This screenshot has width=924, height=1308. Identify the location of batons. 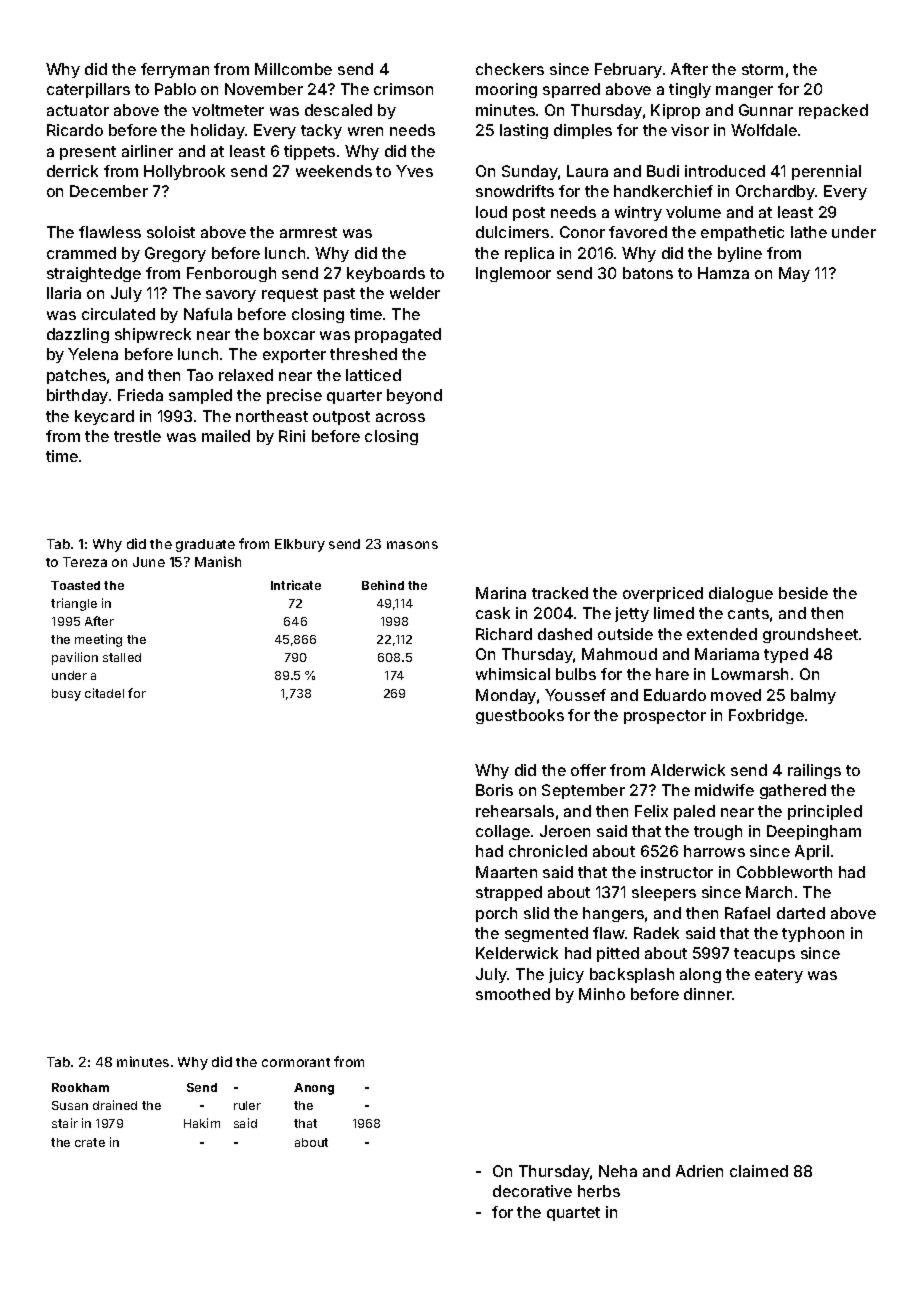
(648, 273).
